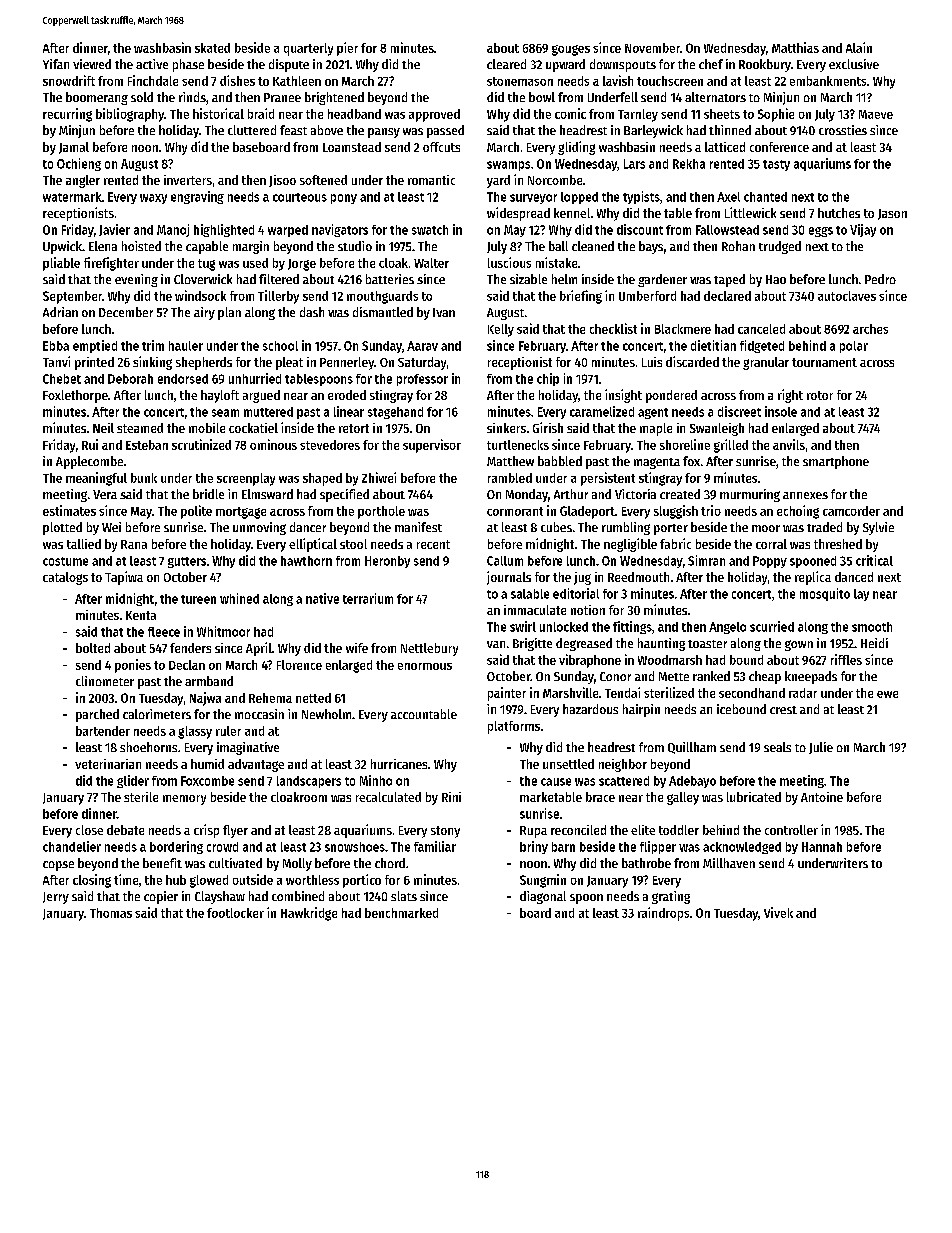 This screenshot has height=1233, width=952. I want to click on diagonal, so click(543, 897).
